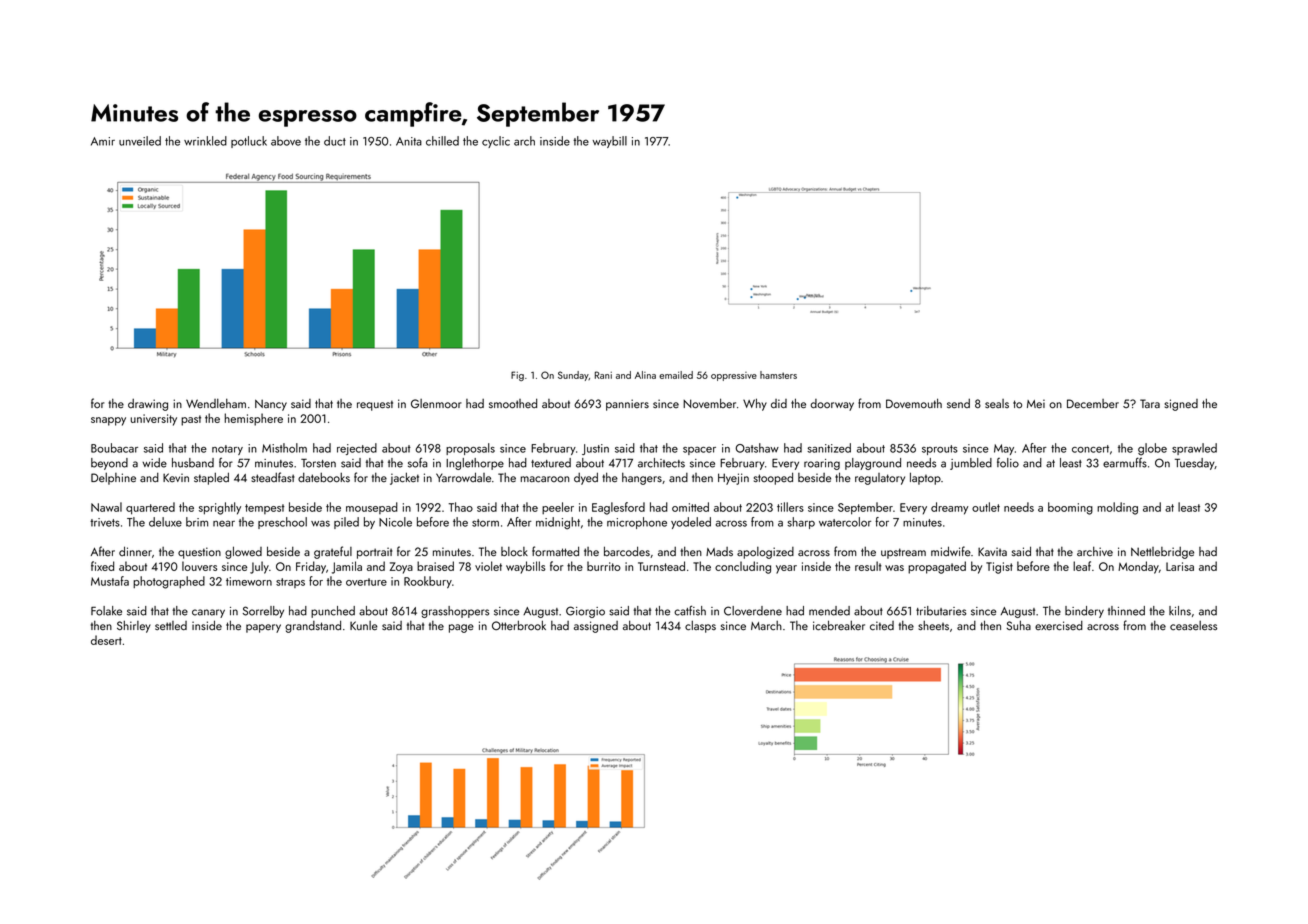 This image has height=924, width=1308. I want to click on drawing, so click(148, 405).
